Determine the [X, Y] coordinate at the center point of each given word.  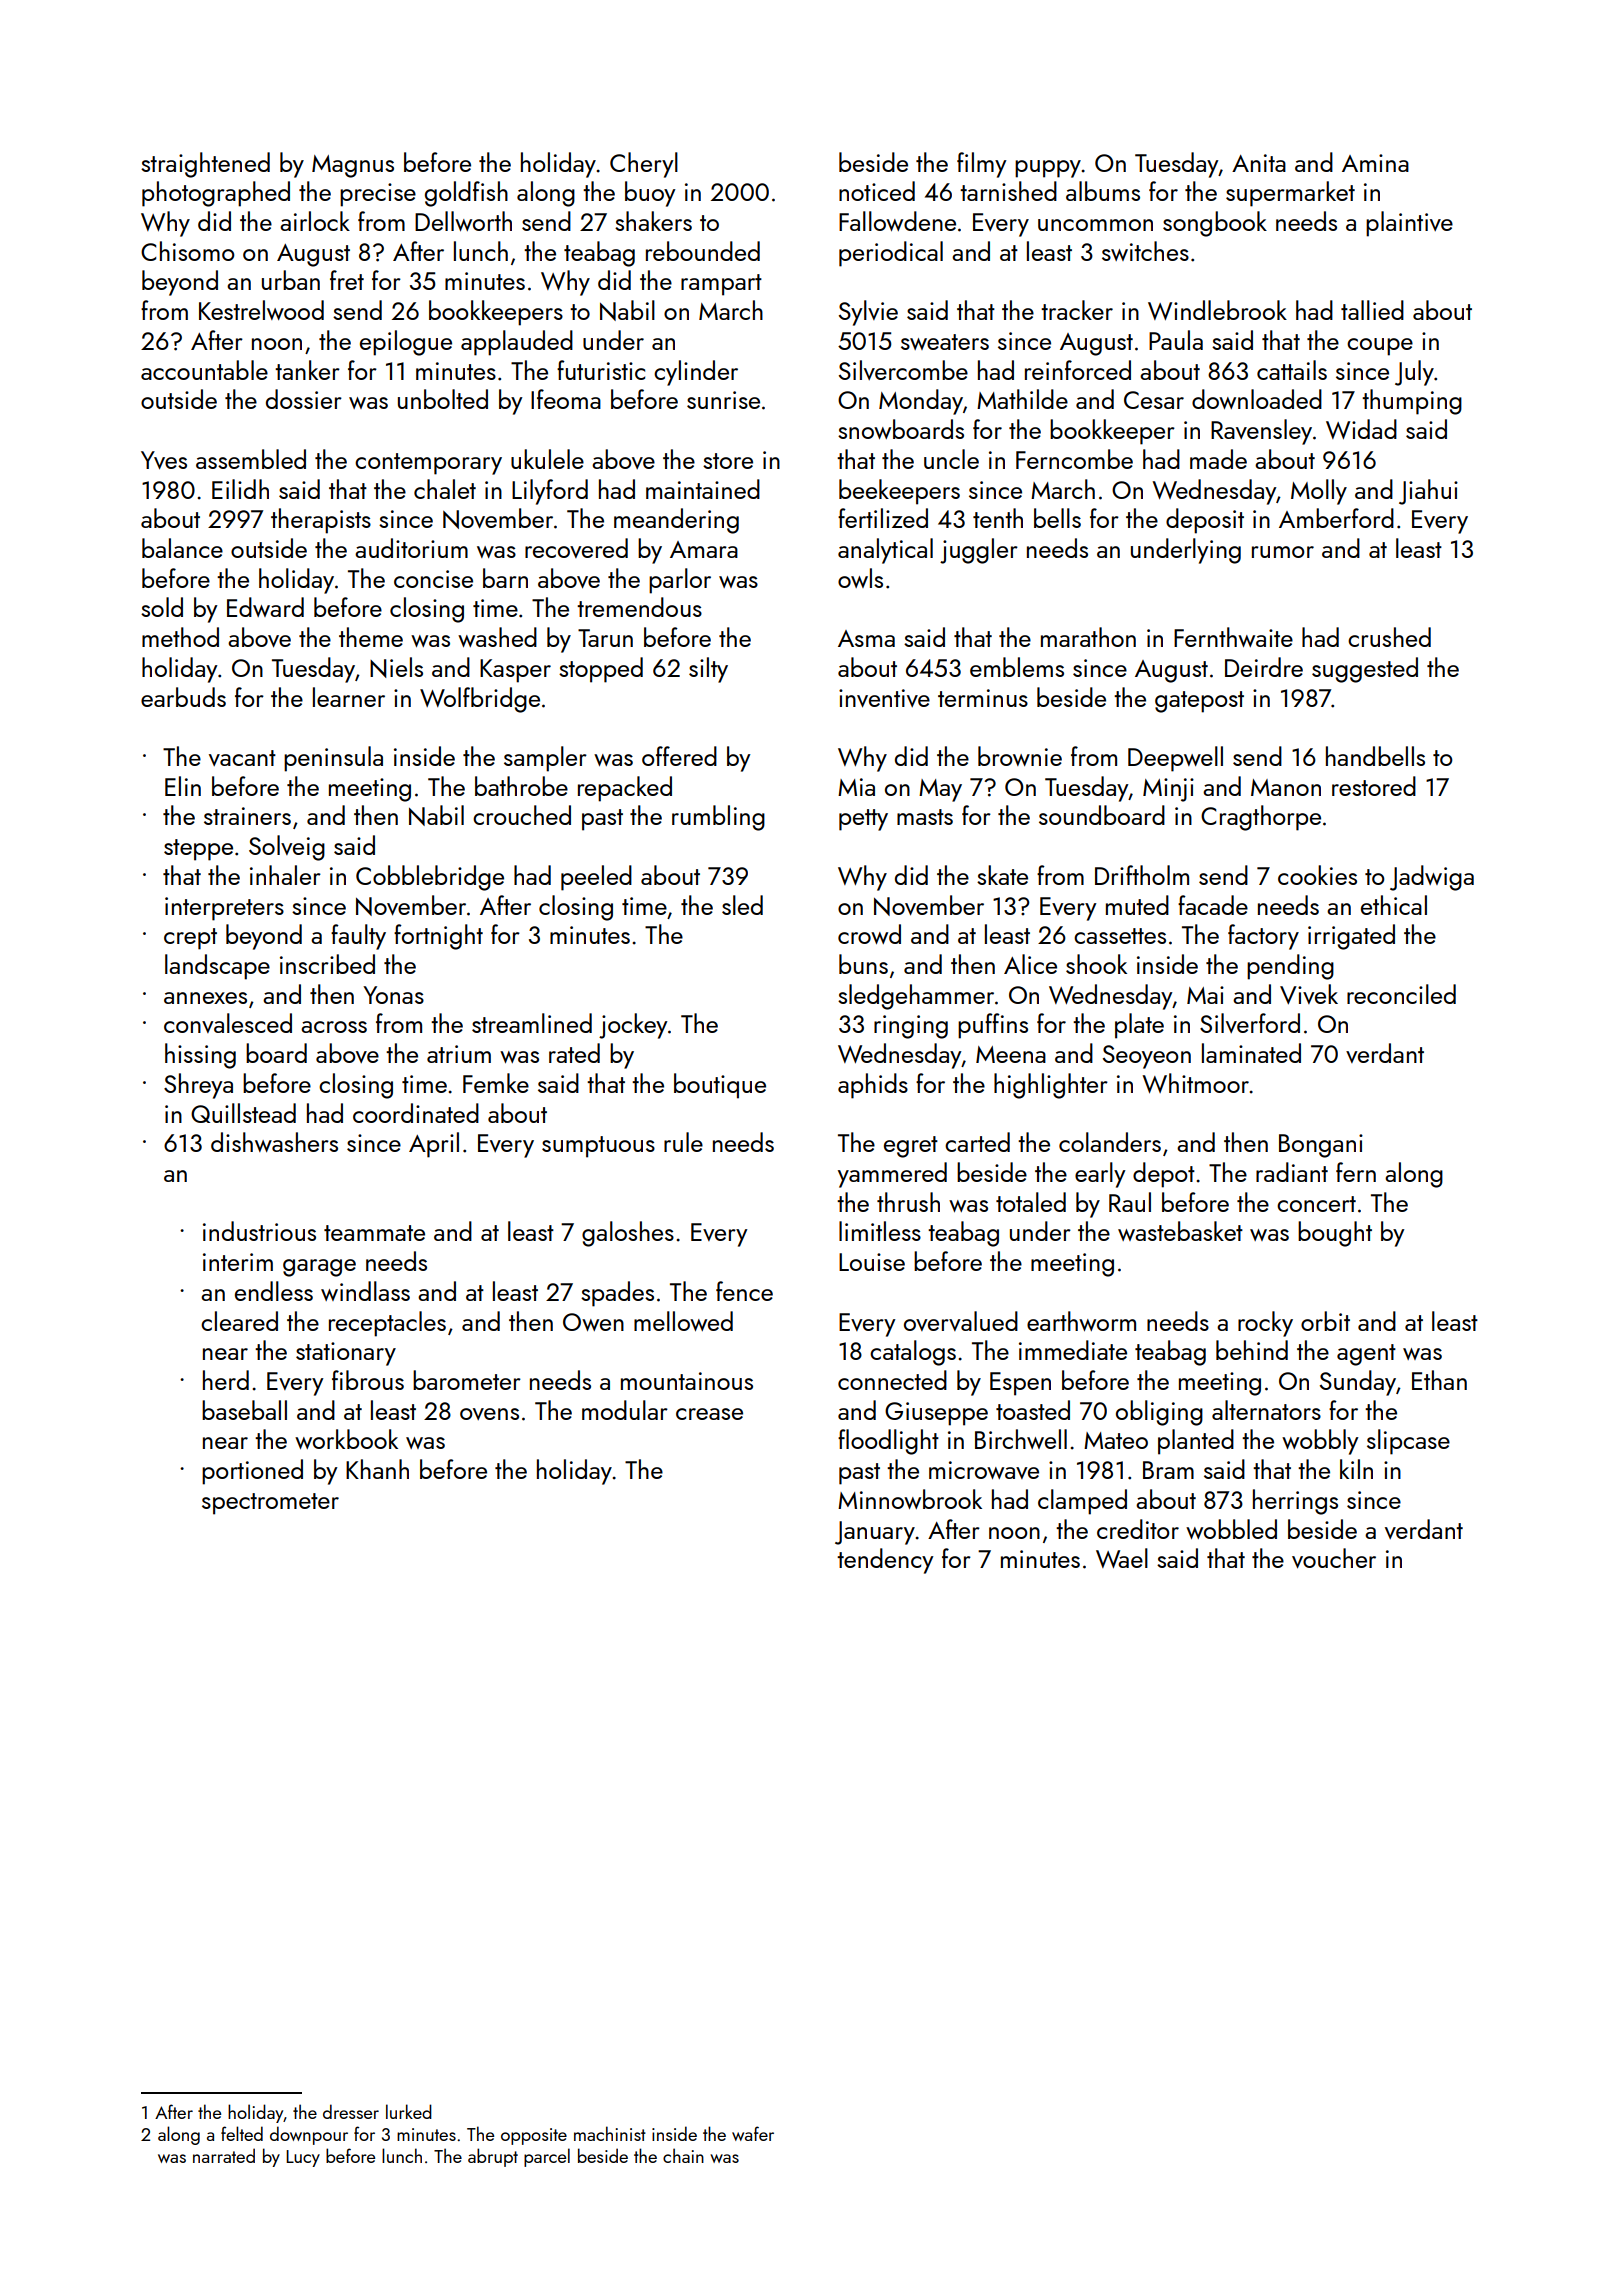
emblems [1017, 667]
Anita [1259, 163]
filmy [981, 165]
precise [378, 195]
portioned [252, 1472]
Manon [1286, 787]
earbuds [183, 697]
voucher [1334, 1558]
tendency [885, 1561]
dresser [351, 2111]
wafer [753, 2133]
